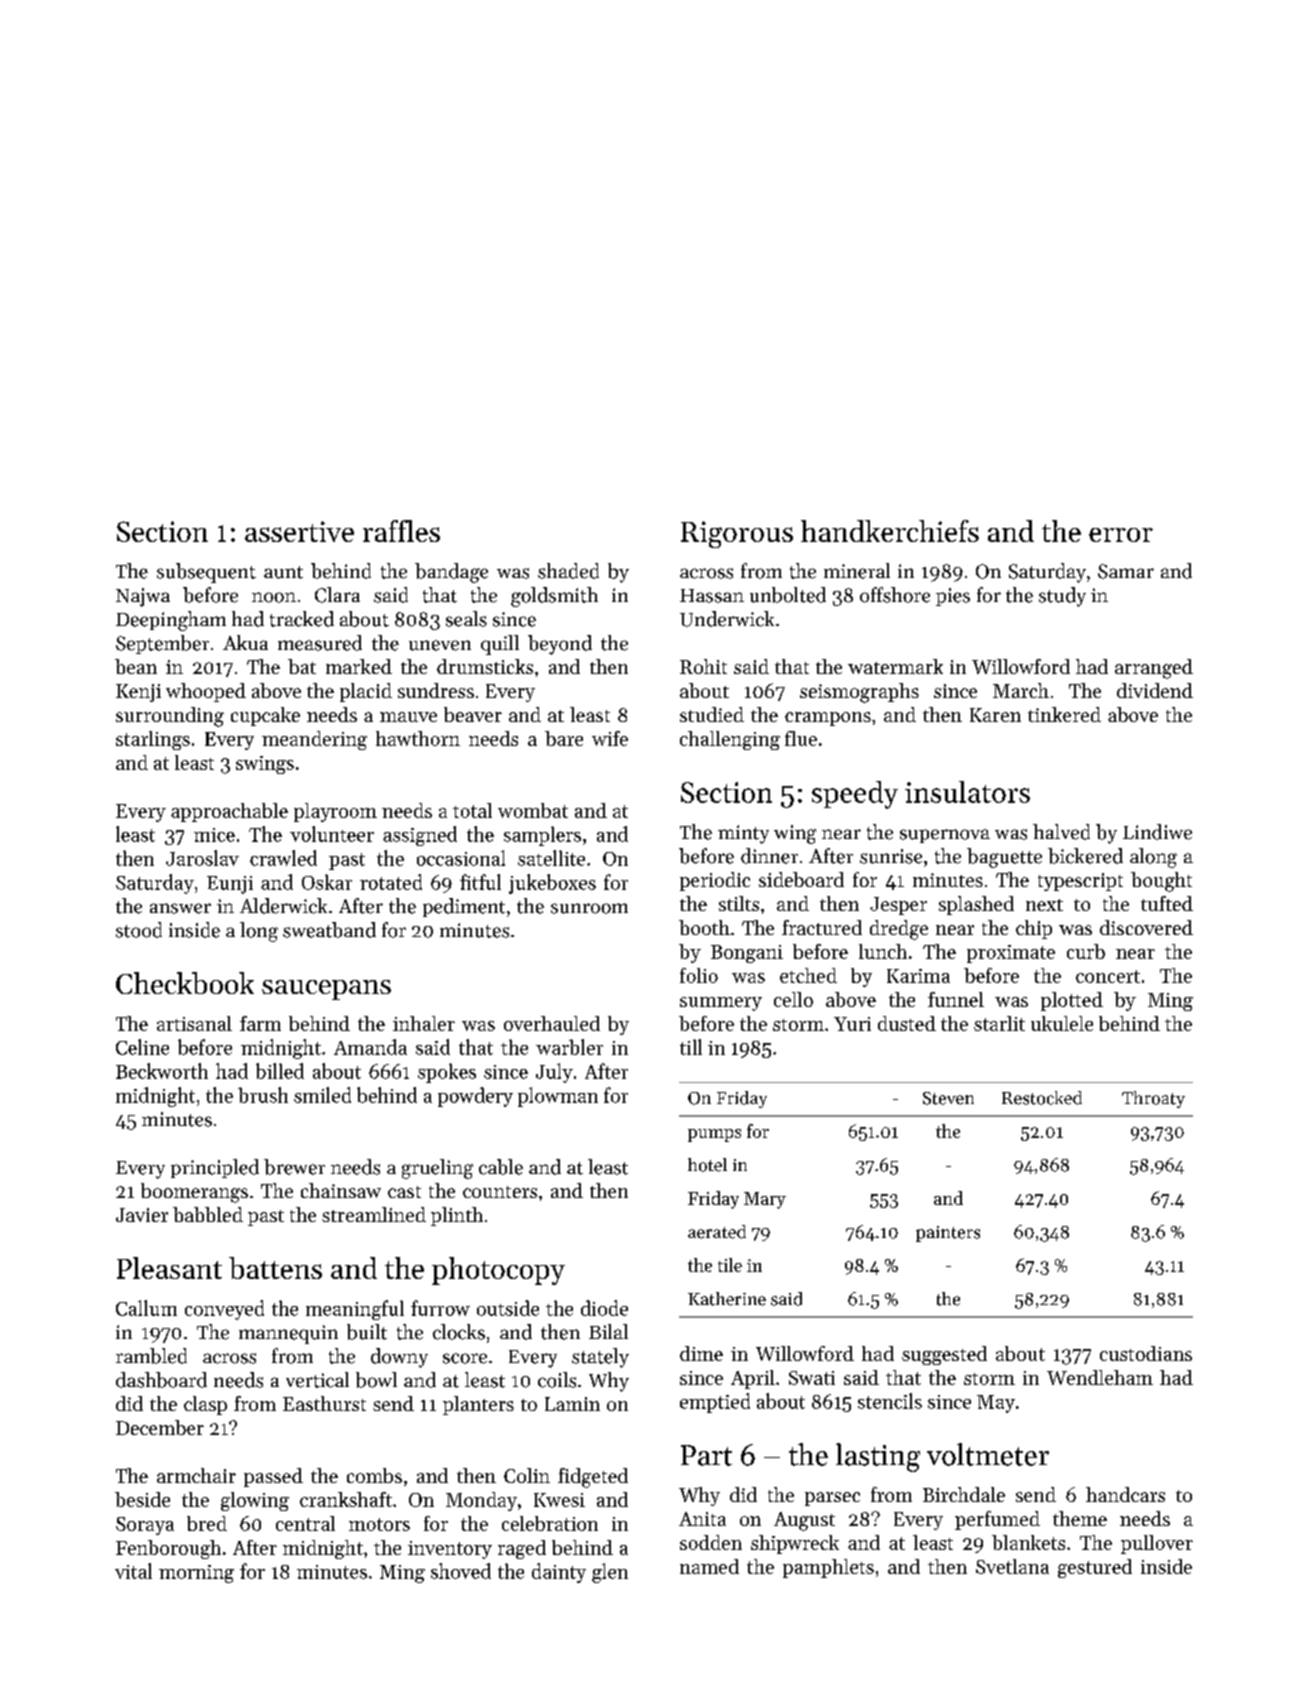 This screenshot has height=1693, width=1308. Describe the element at coordinates (230, 885) in the screenshot. I see `Eunji` at that location.
